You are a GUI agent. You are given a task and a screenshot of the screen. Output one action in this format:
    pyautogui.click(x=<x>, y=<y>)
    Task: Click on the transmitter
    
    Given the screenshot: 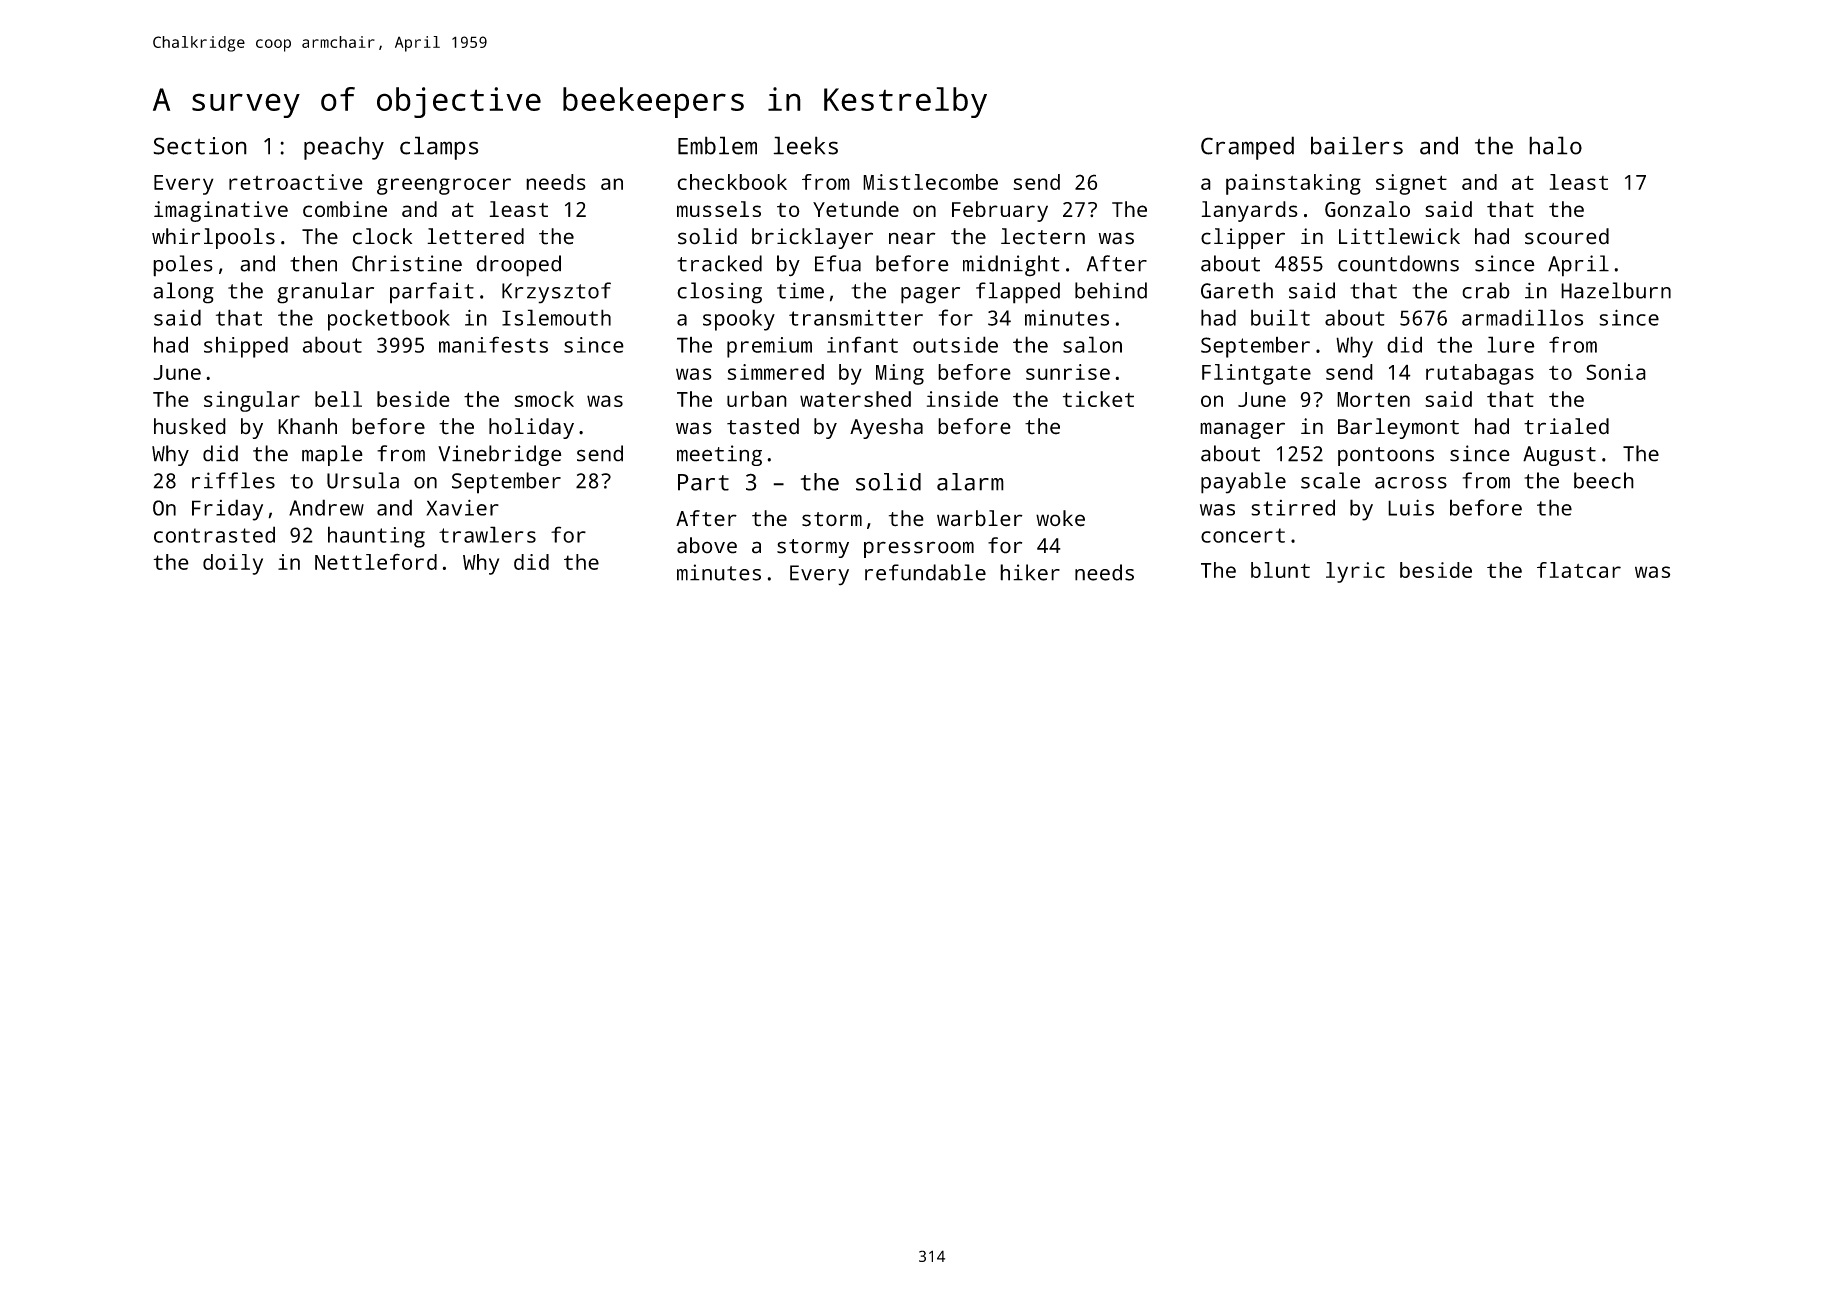 What is the action you would take?
    pyautogui.click(x=856, y=318)
